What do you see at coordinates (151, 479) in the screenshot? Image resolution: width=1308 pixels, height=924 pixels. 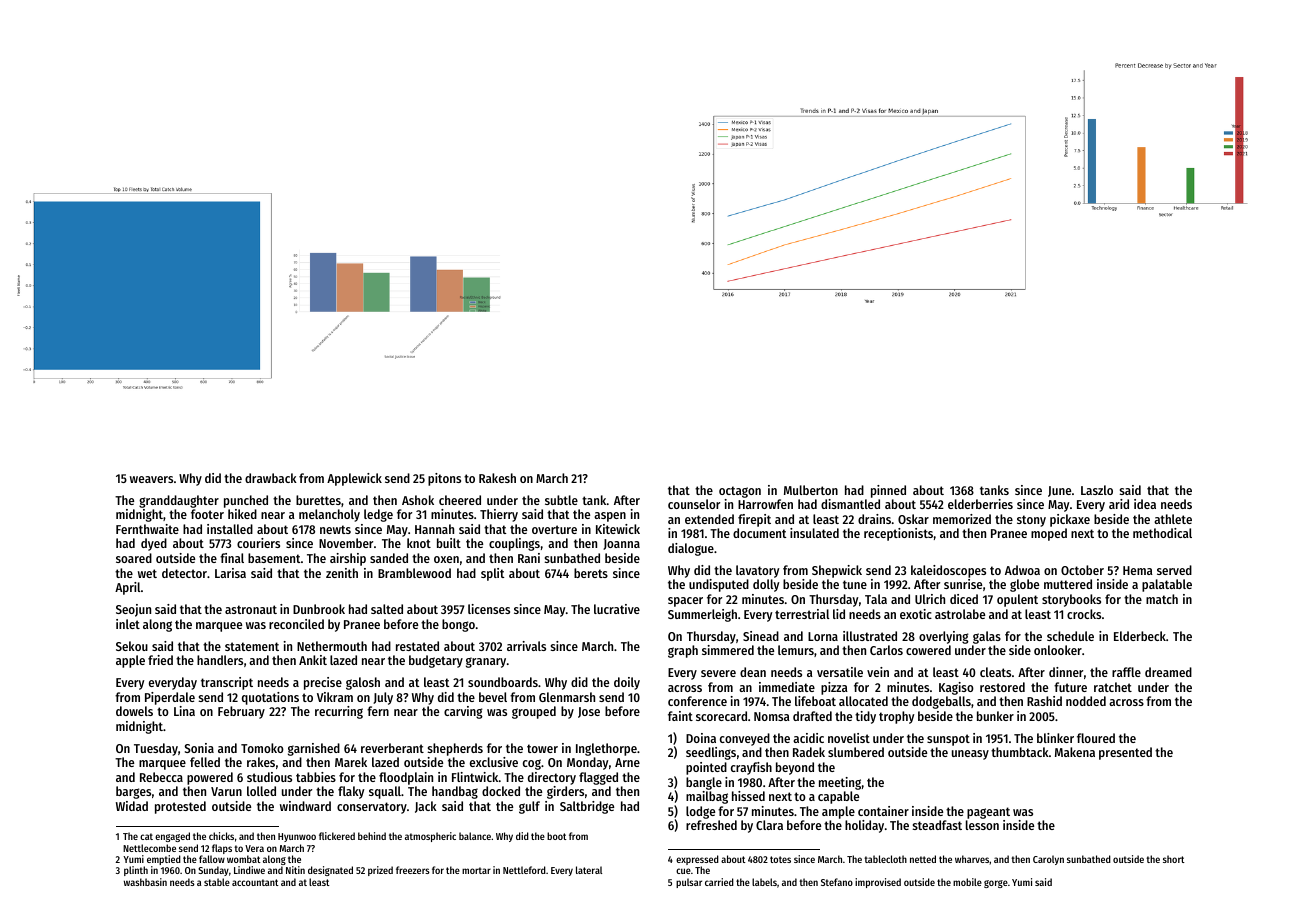 I see `weavers` at bounding box center [151, 479].
